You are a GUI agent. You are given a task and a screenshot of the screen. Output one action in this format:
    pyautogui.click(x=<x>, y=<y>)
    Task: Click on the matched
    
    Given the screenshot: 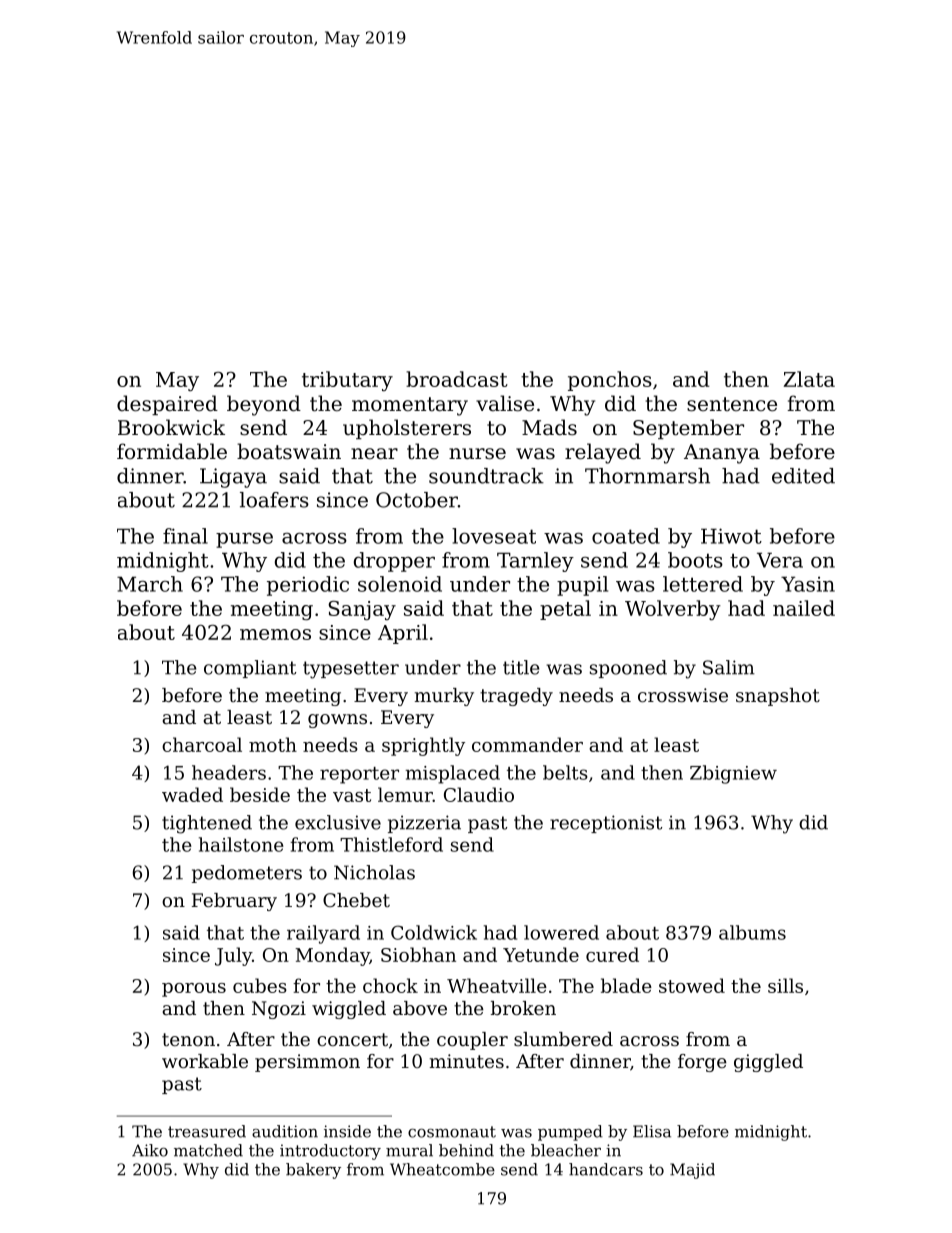 What is the action you would take?
    pyautogui.click(x=208, y=1150)
